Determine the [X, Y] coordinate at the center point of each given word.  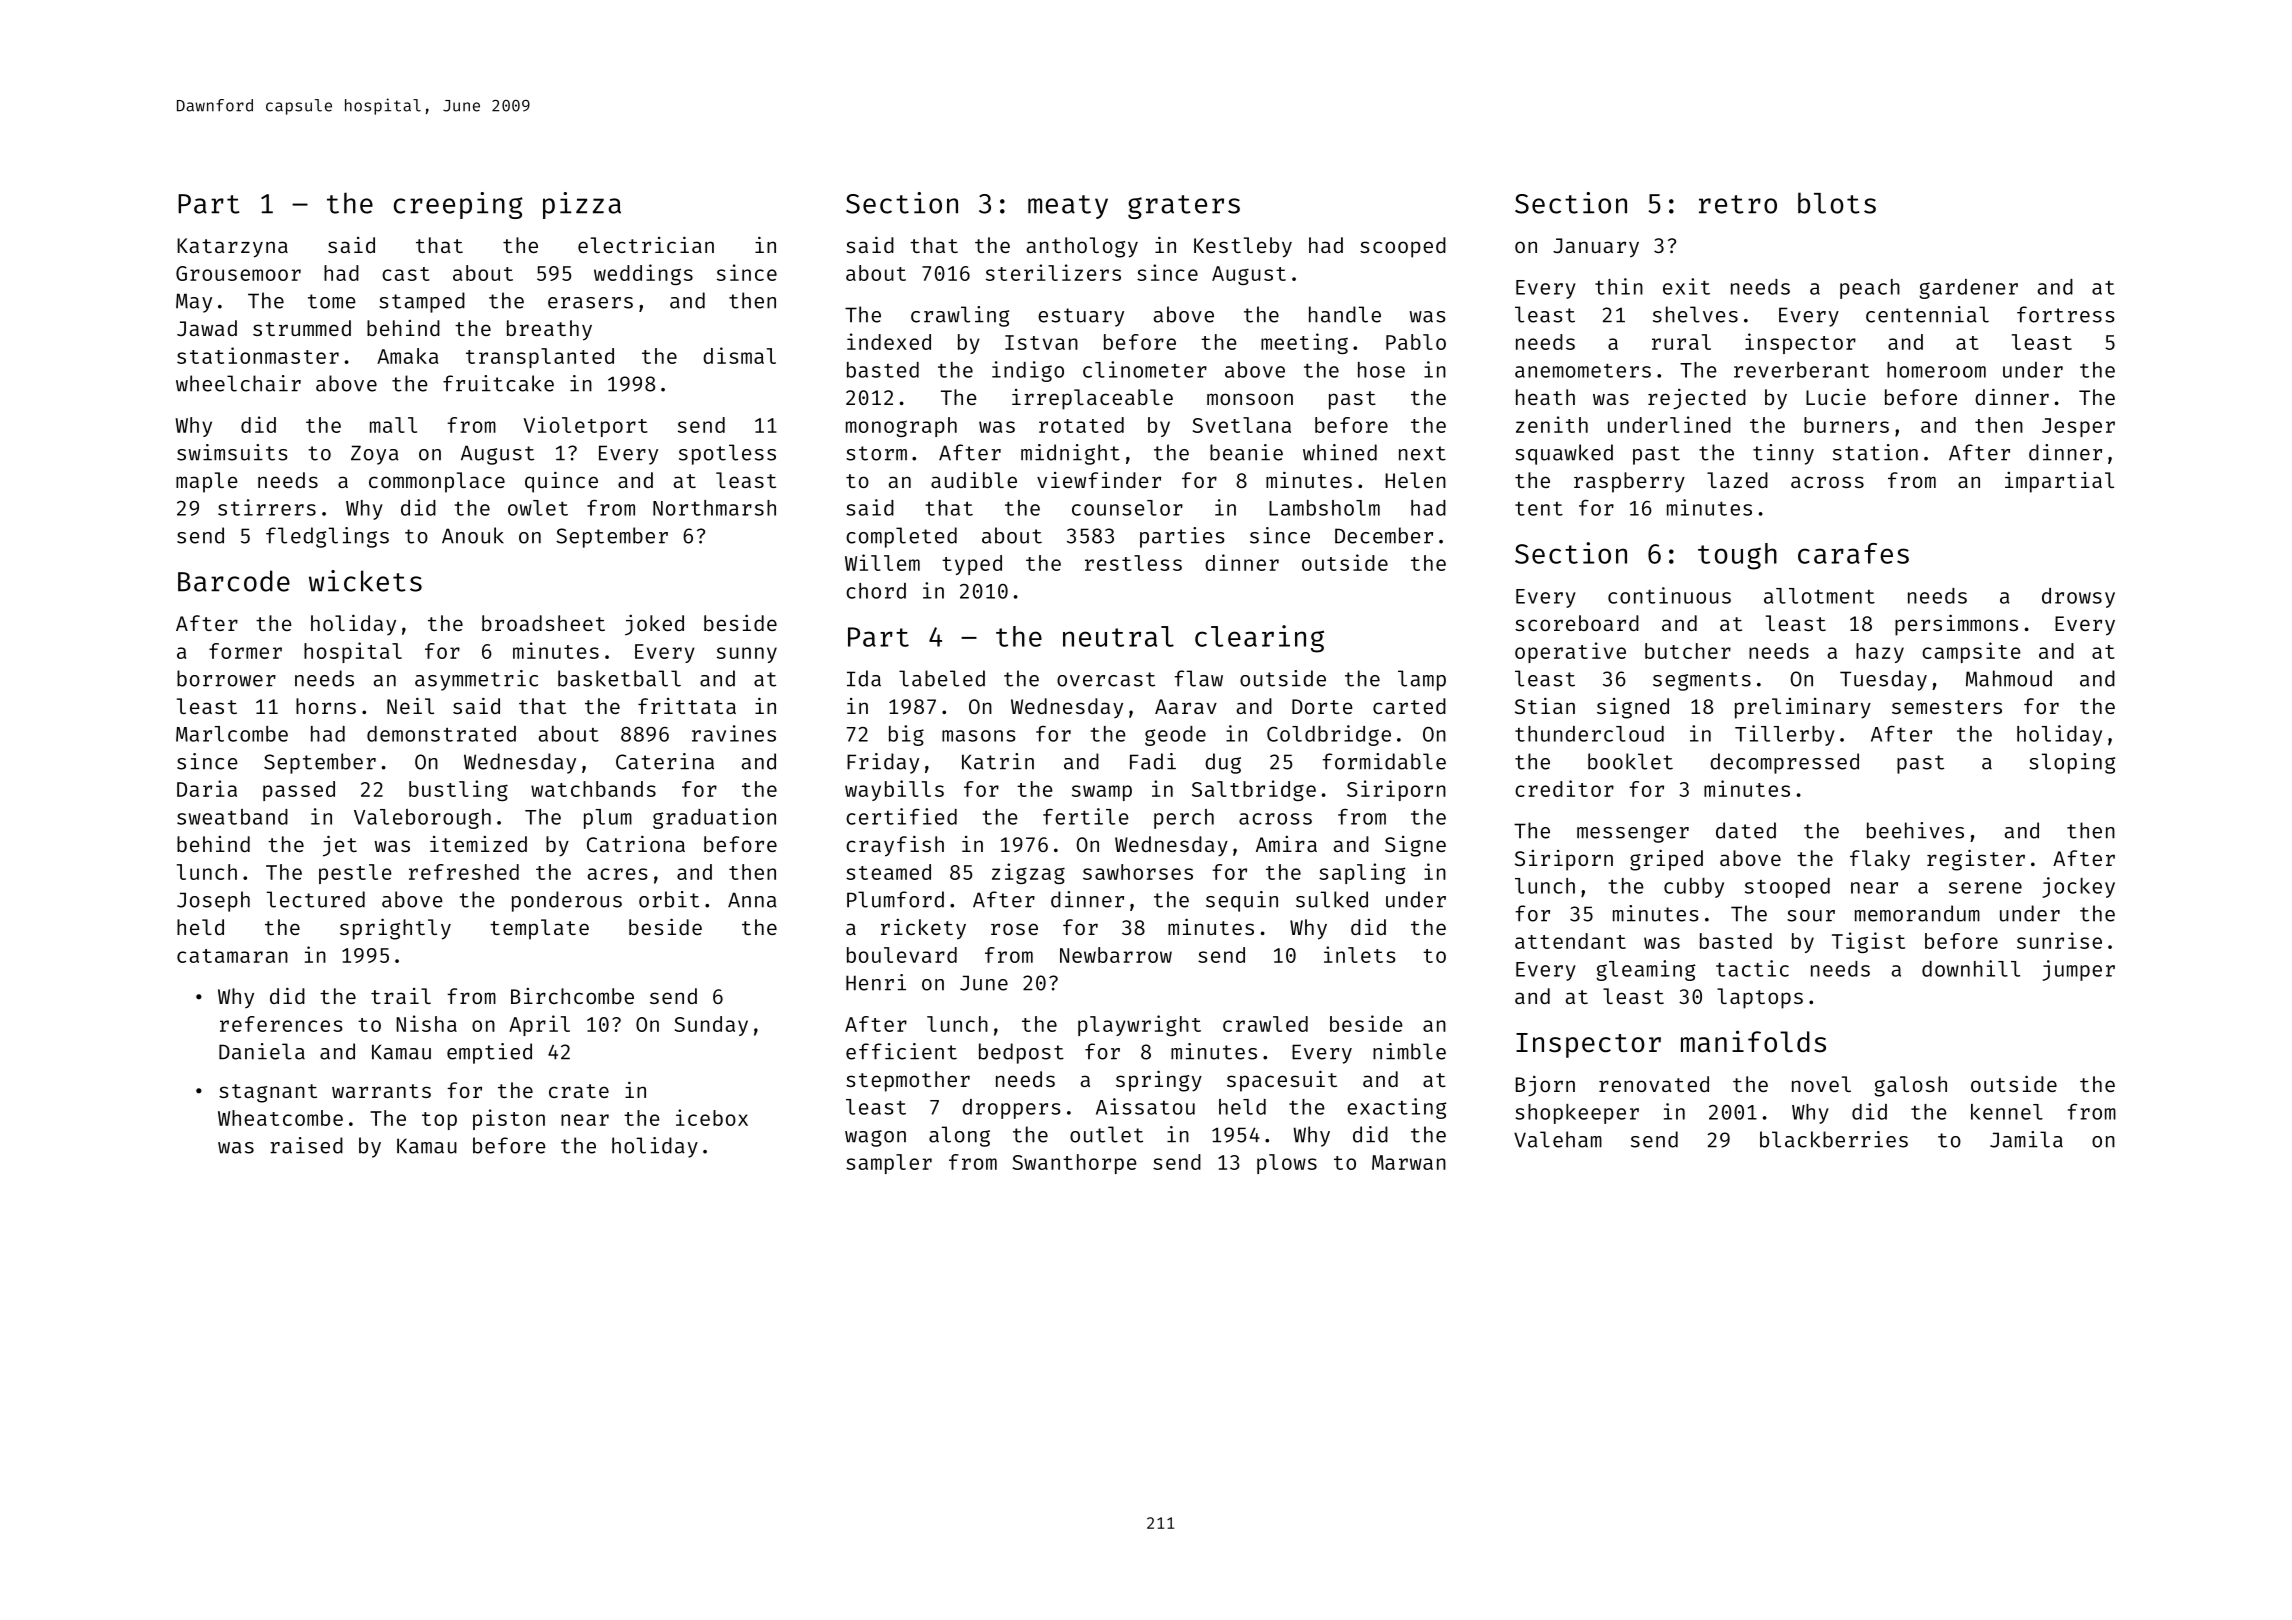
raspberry [1629, 482]
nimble [1409, 1051]
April [539, 1025]
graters [1184, 207]
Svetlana [1242, 425]
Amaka [407, 356]
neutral [1118, 636]
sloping [2072, 763]
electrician [646, 244]
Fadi [1153, 761]
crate [579, 1091]
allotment [1819, 596]
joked [654, 625]
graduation [714, 818]
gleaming [1646, 970]
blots [1837, 203]
